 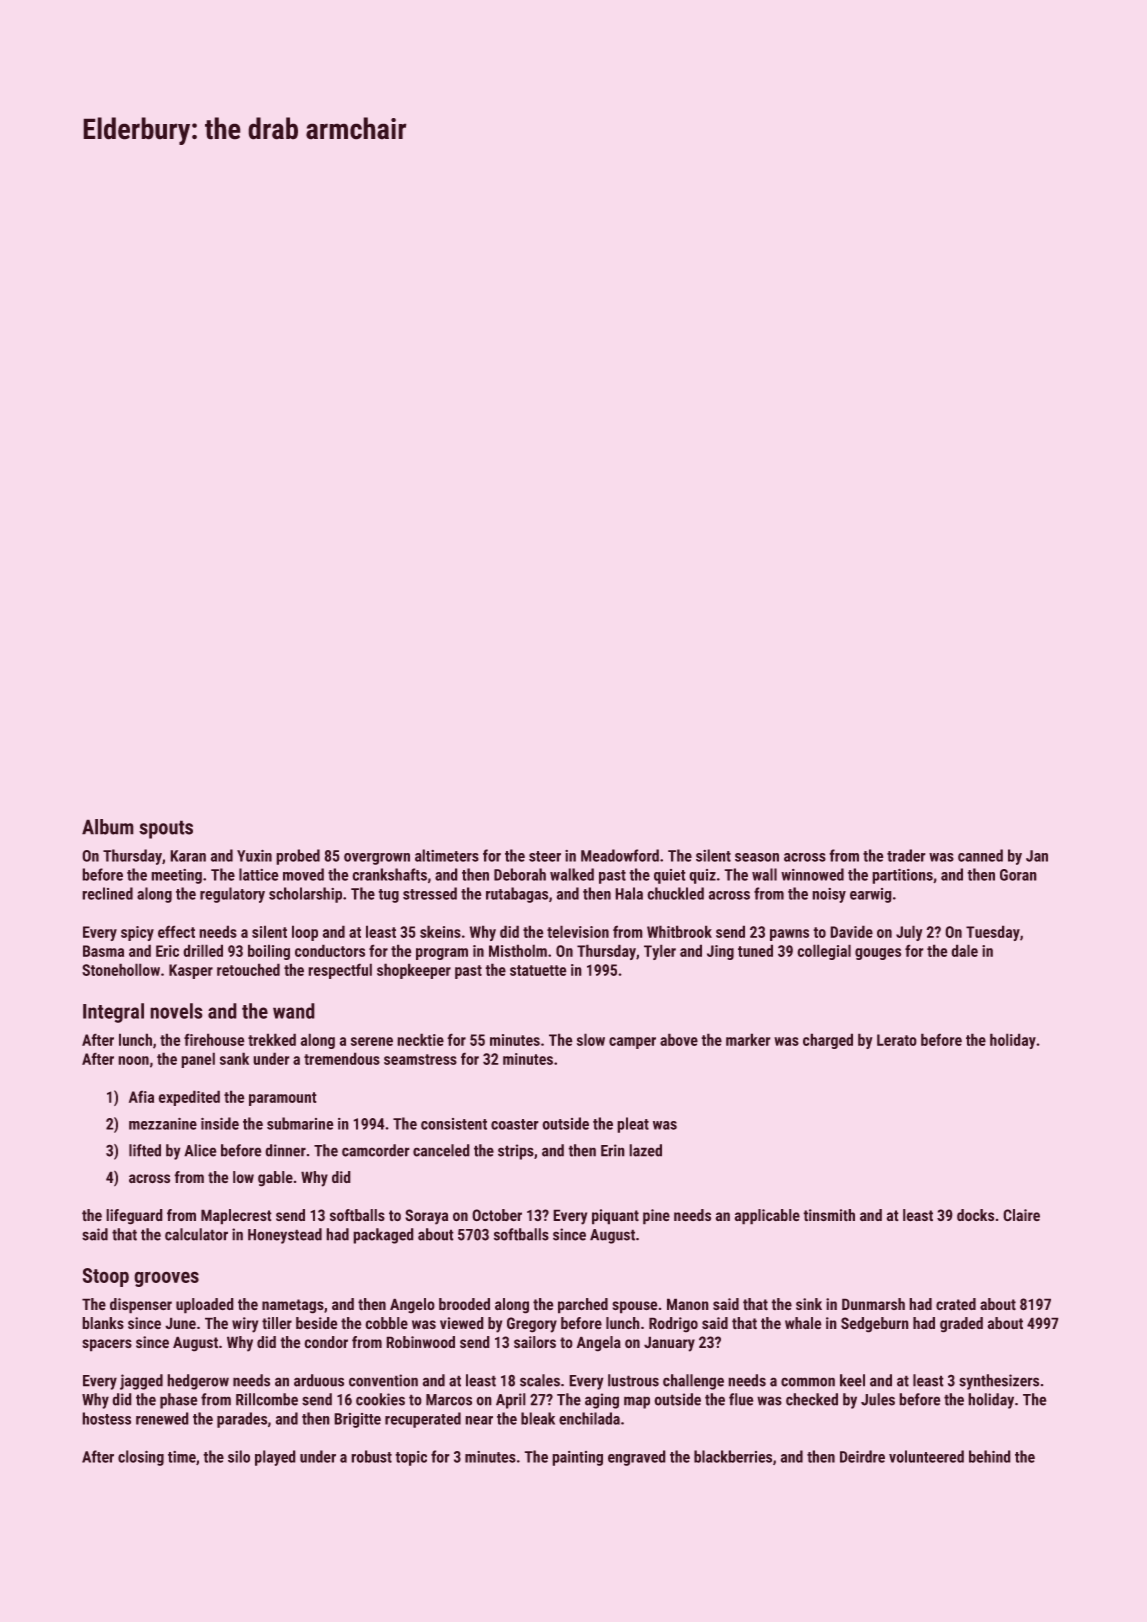 I want to click on June, so click(x=180, y=1323).
